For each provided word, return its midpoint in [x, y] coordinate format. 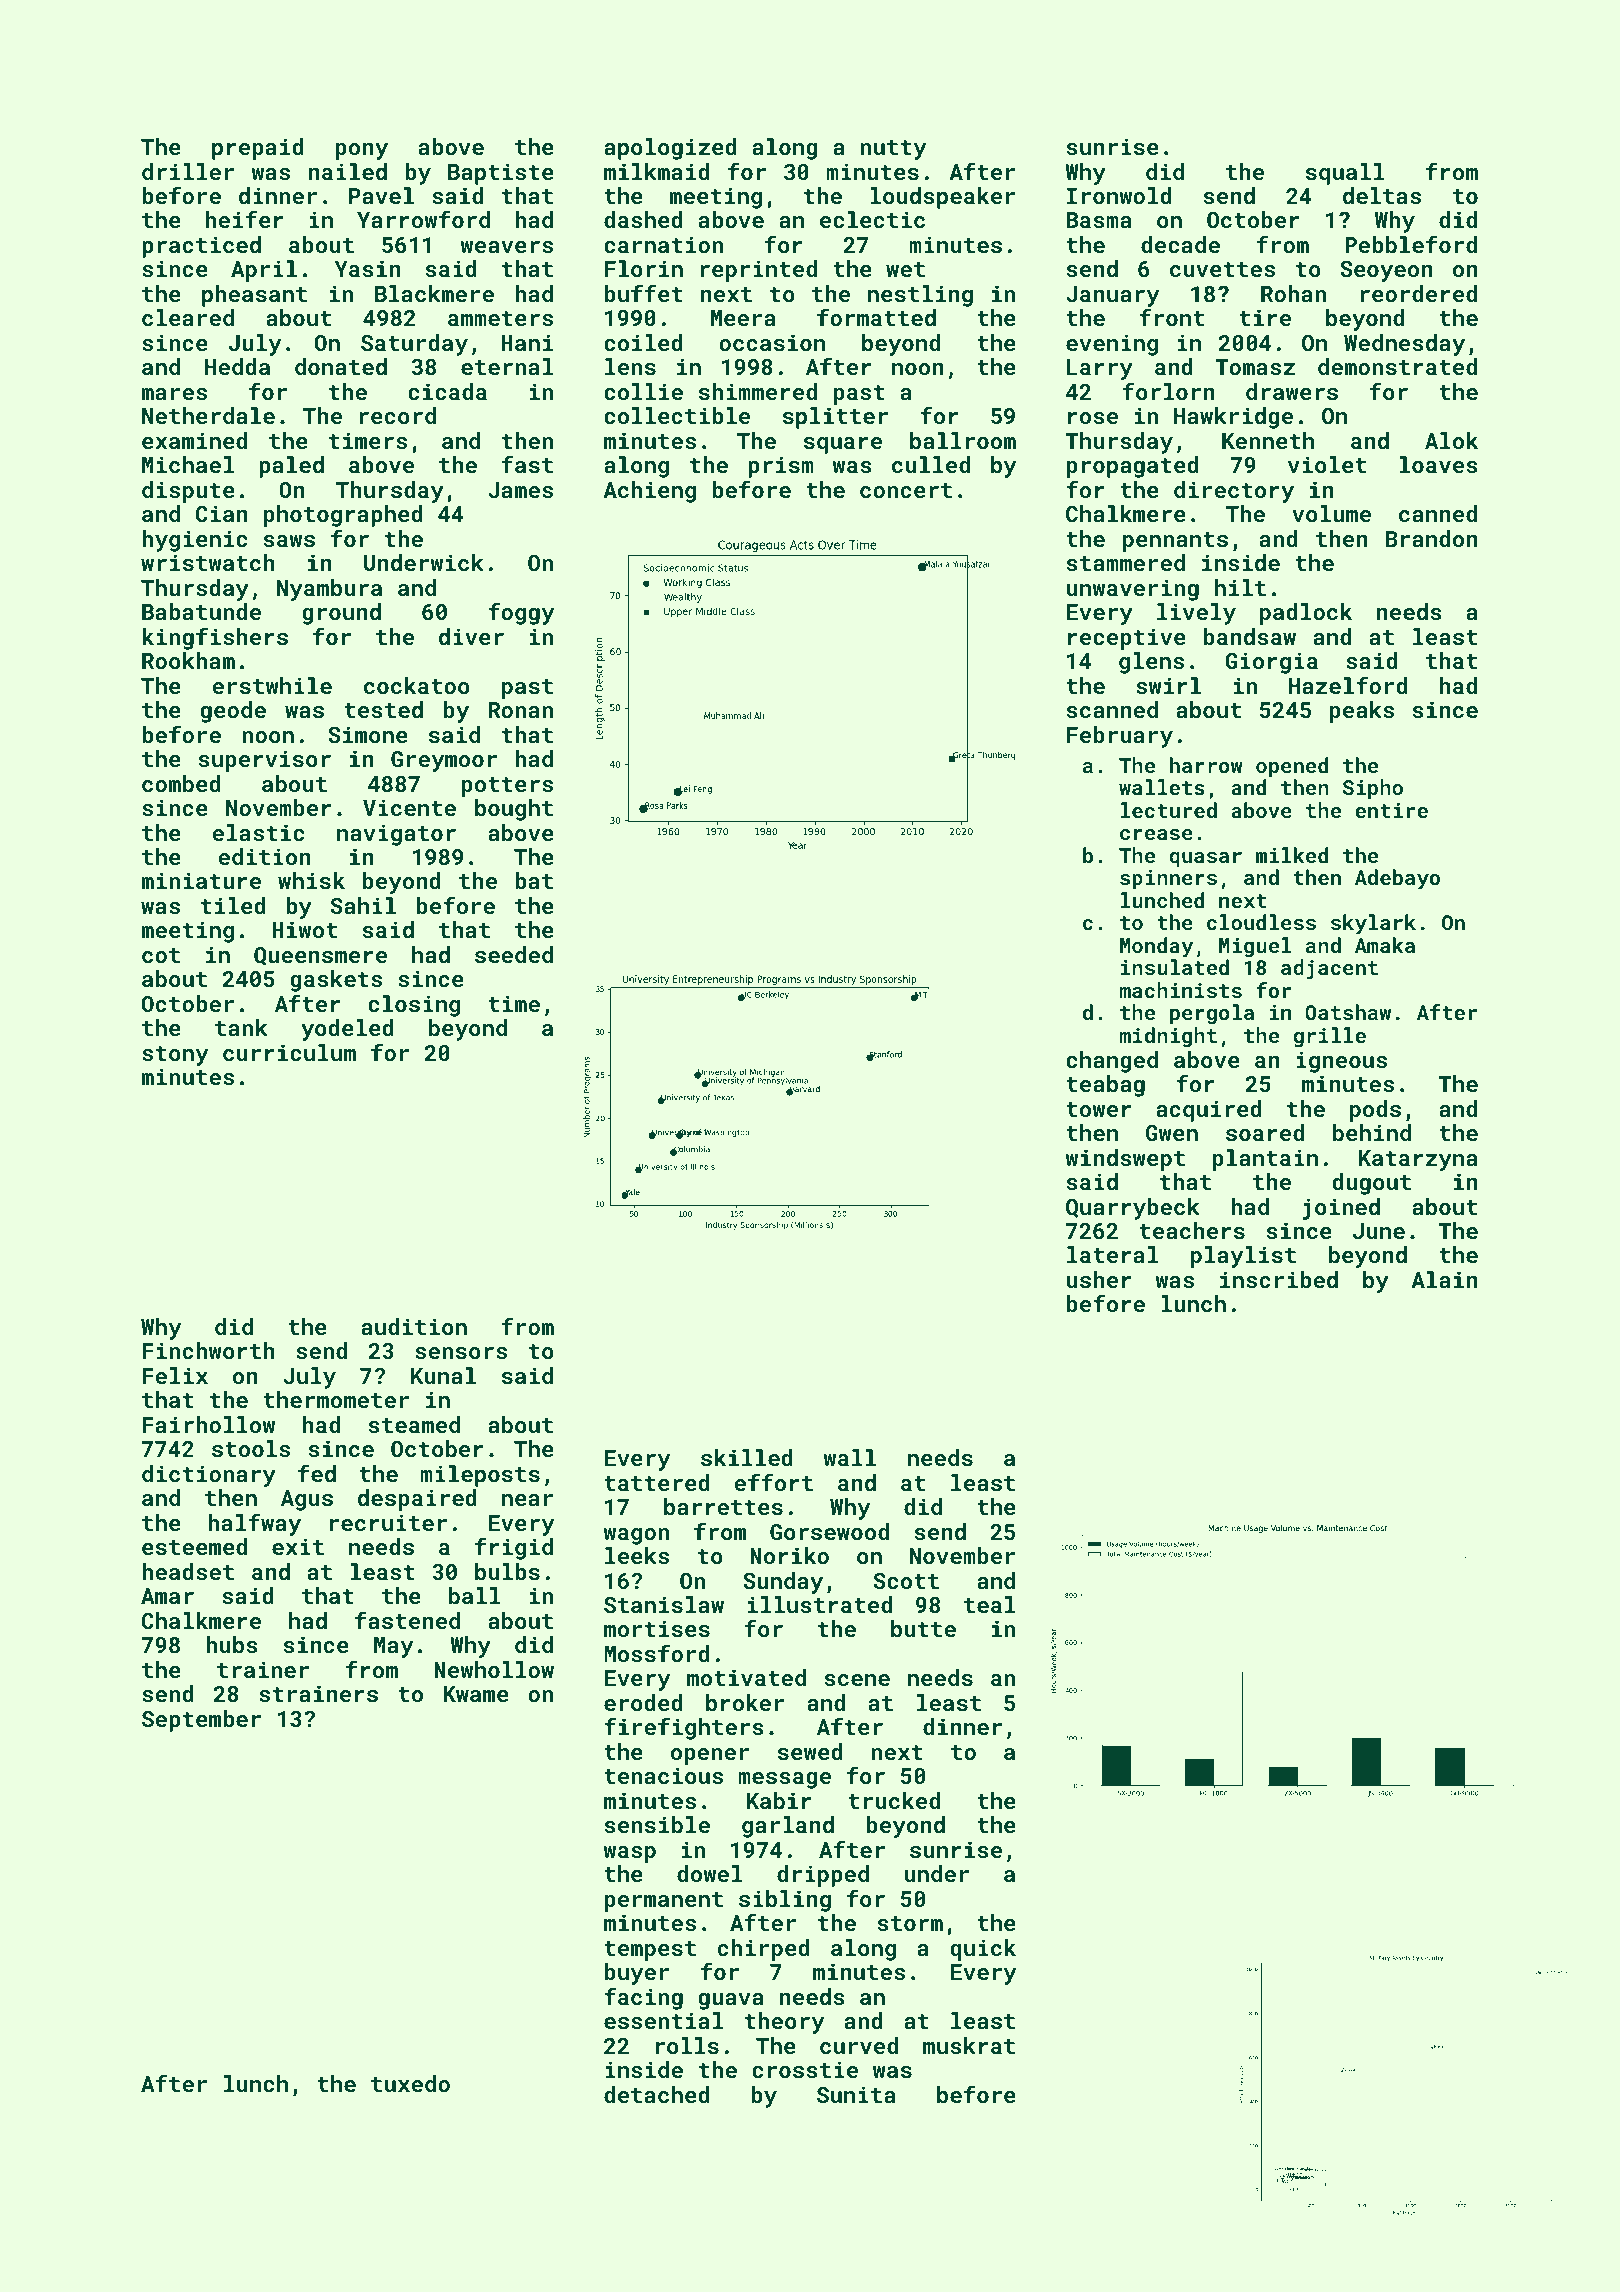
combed [181, 783]
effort [773, 1482]
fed [317, 1473]
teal [989, 1604]
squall [1345, 174]
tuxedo [410, 2083]
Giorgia [1271, 663]
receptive [1127, 639]
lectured [1169, 810]
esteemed [194, 1546]
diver [471, 636]
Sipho [1373, 789]
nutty [893, 150]
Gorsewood [829, 1531]
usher [1099, 1279]
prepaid [258, 149]
